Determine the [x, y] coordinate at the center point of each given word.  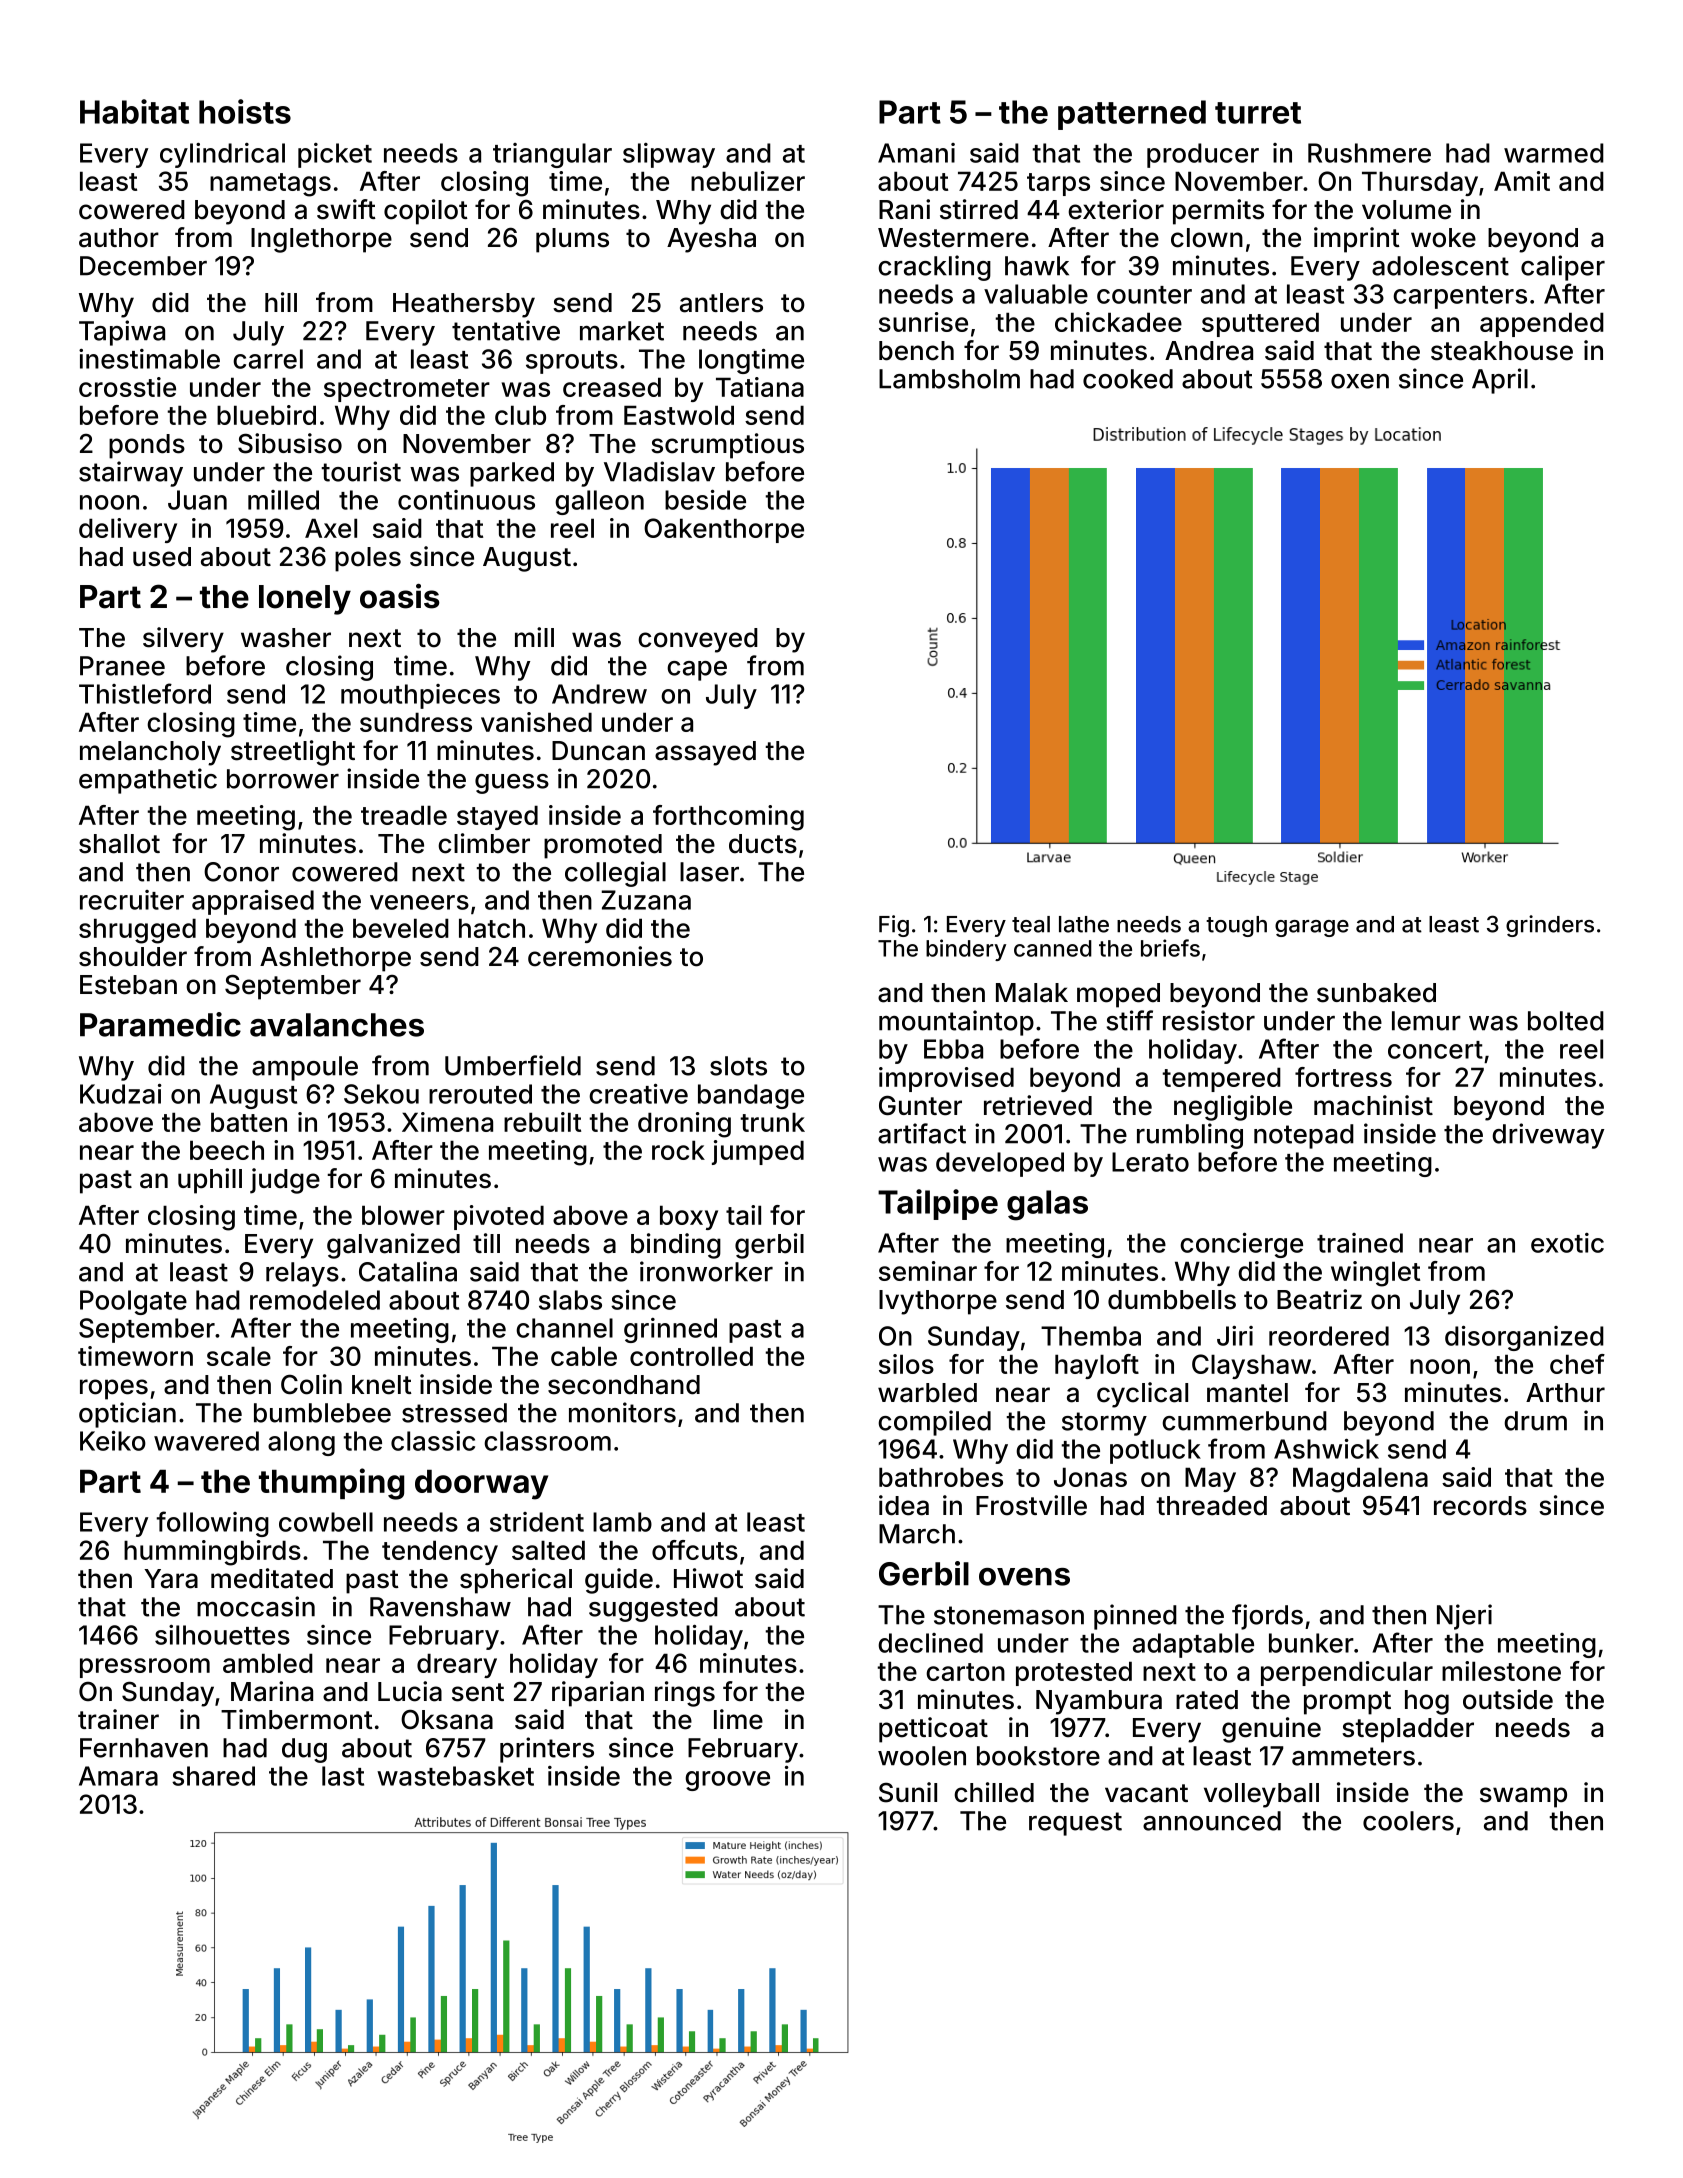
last [343, 1776]
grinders [1550, 926]
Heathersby [464, 305]
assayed [705, 753]
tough [1236, 926]
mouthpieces [420, 696]
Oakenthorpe [724, 530]
